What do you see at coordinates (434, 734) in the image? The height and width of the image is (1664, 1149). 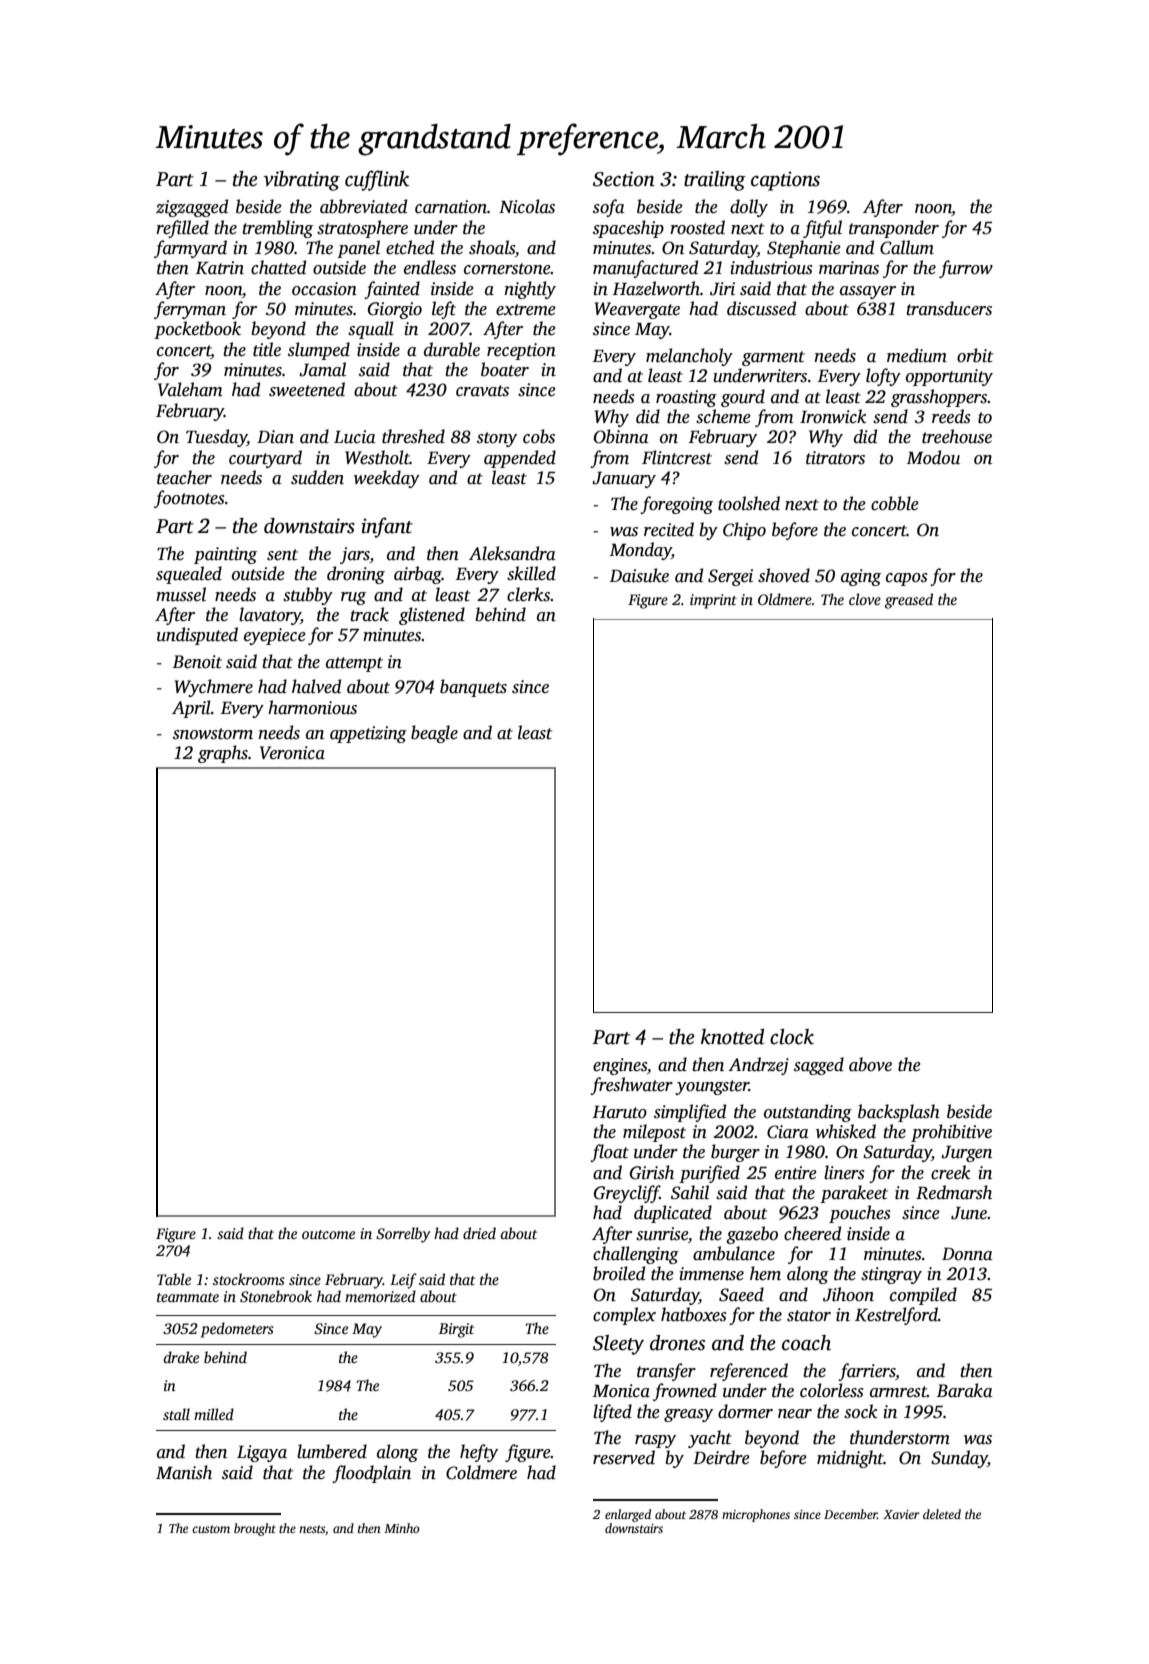 I see `beagle` at bounding box center [434, 734].
